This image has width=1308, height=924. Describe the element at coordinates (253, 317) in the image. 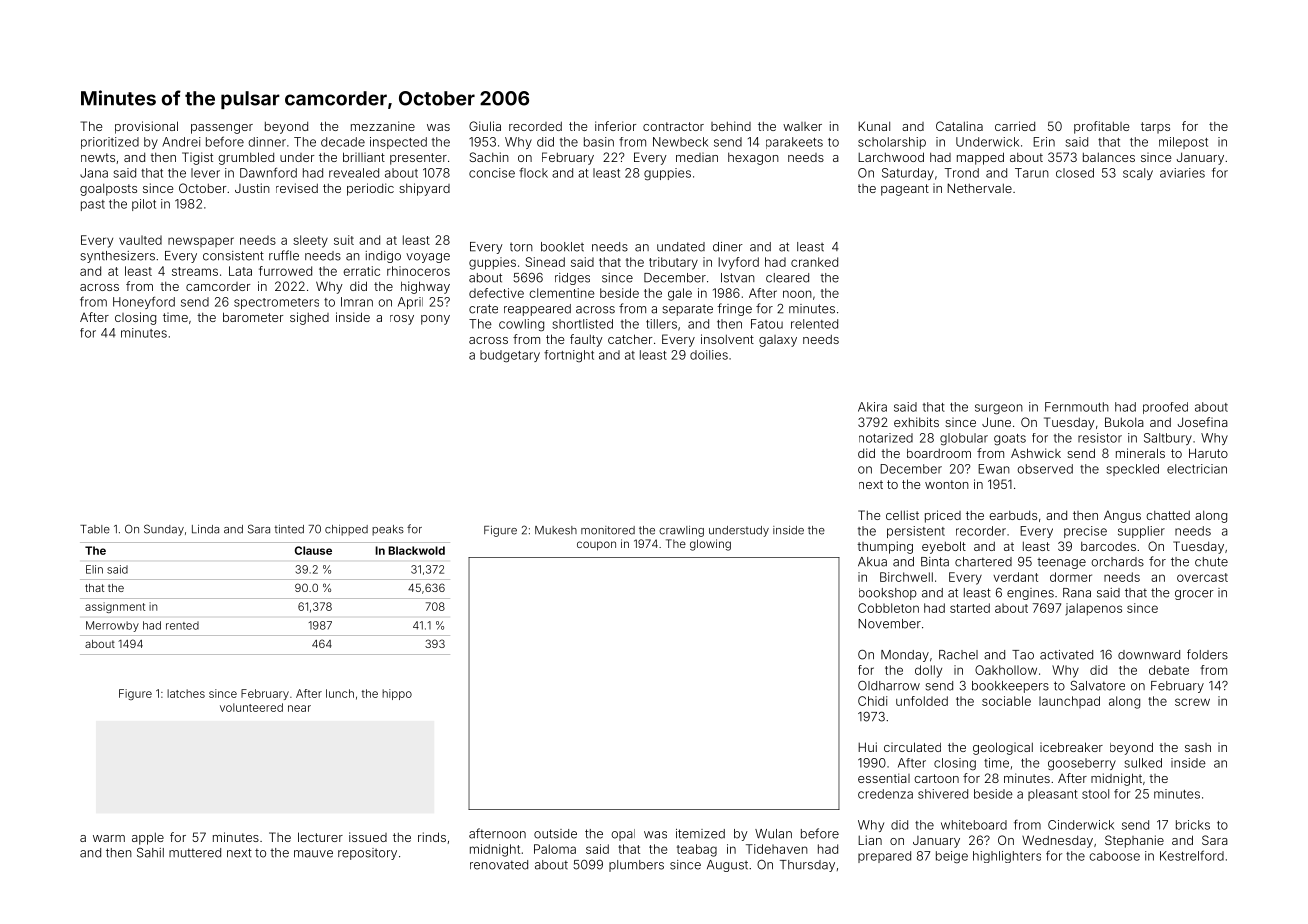

I see `barometer` at that location.
